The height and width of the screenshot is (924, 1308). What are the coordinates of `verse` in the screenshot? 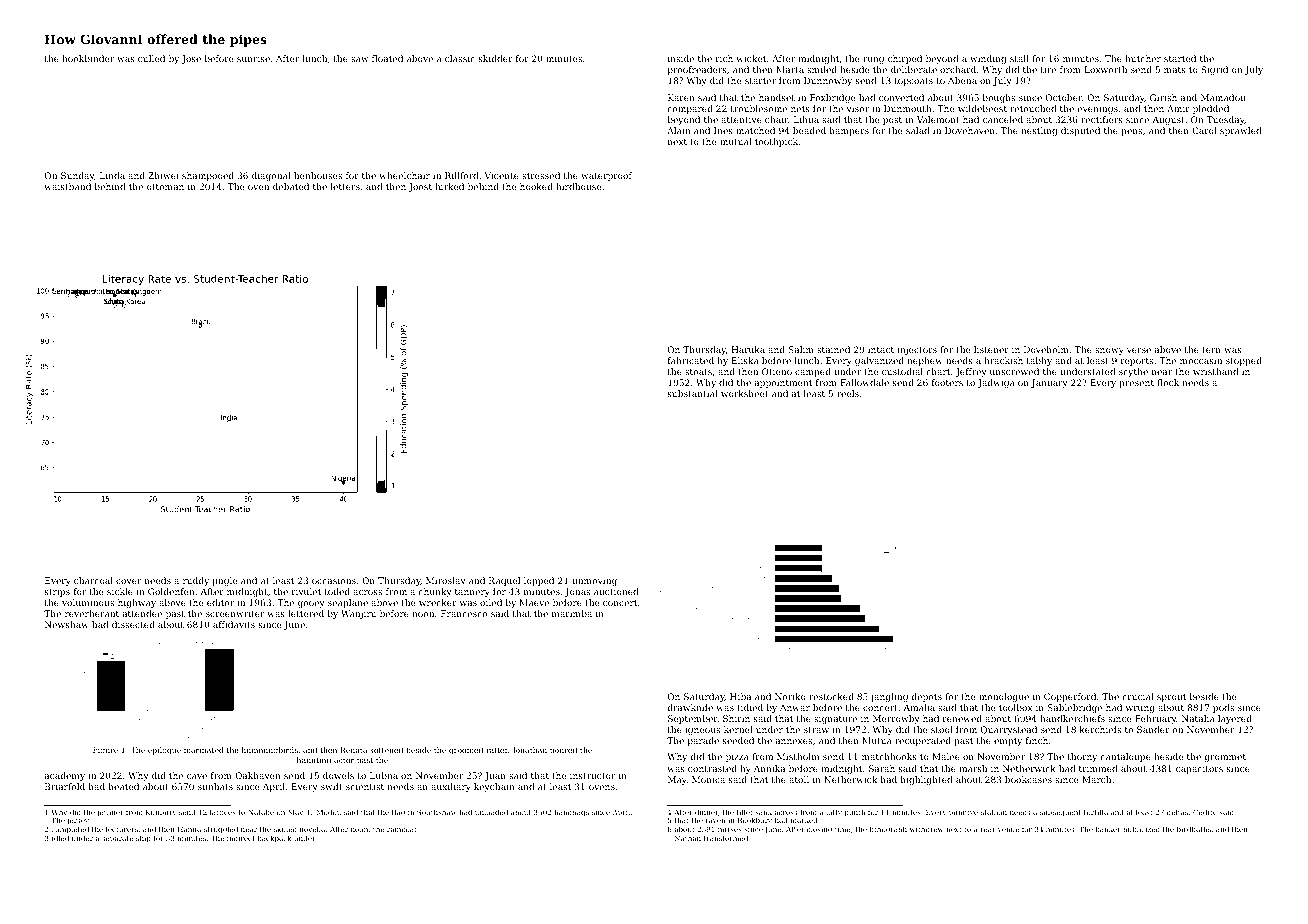 It's located at (1139, 350).
